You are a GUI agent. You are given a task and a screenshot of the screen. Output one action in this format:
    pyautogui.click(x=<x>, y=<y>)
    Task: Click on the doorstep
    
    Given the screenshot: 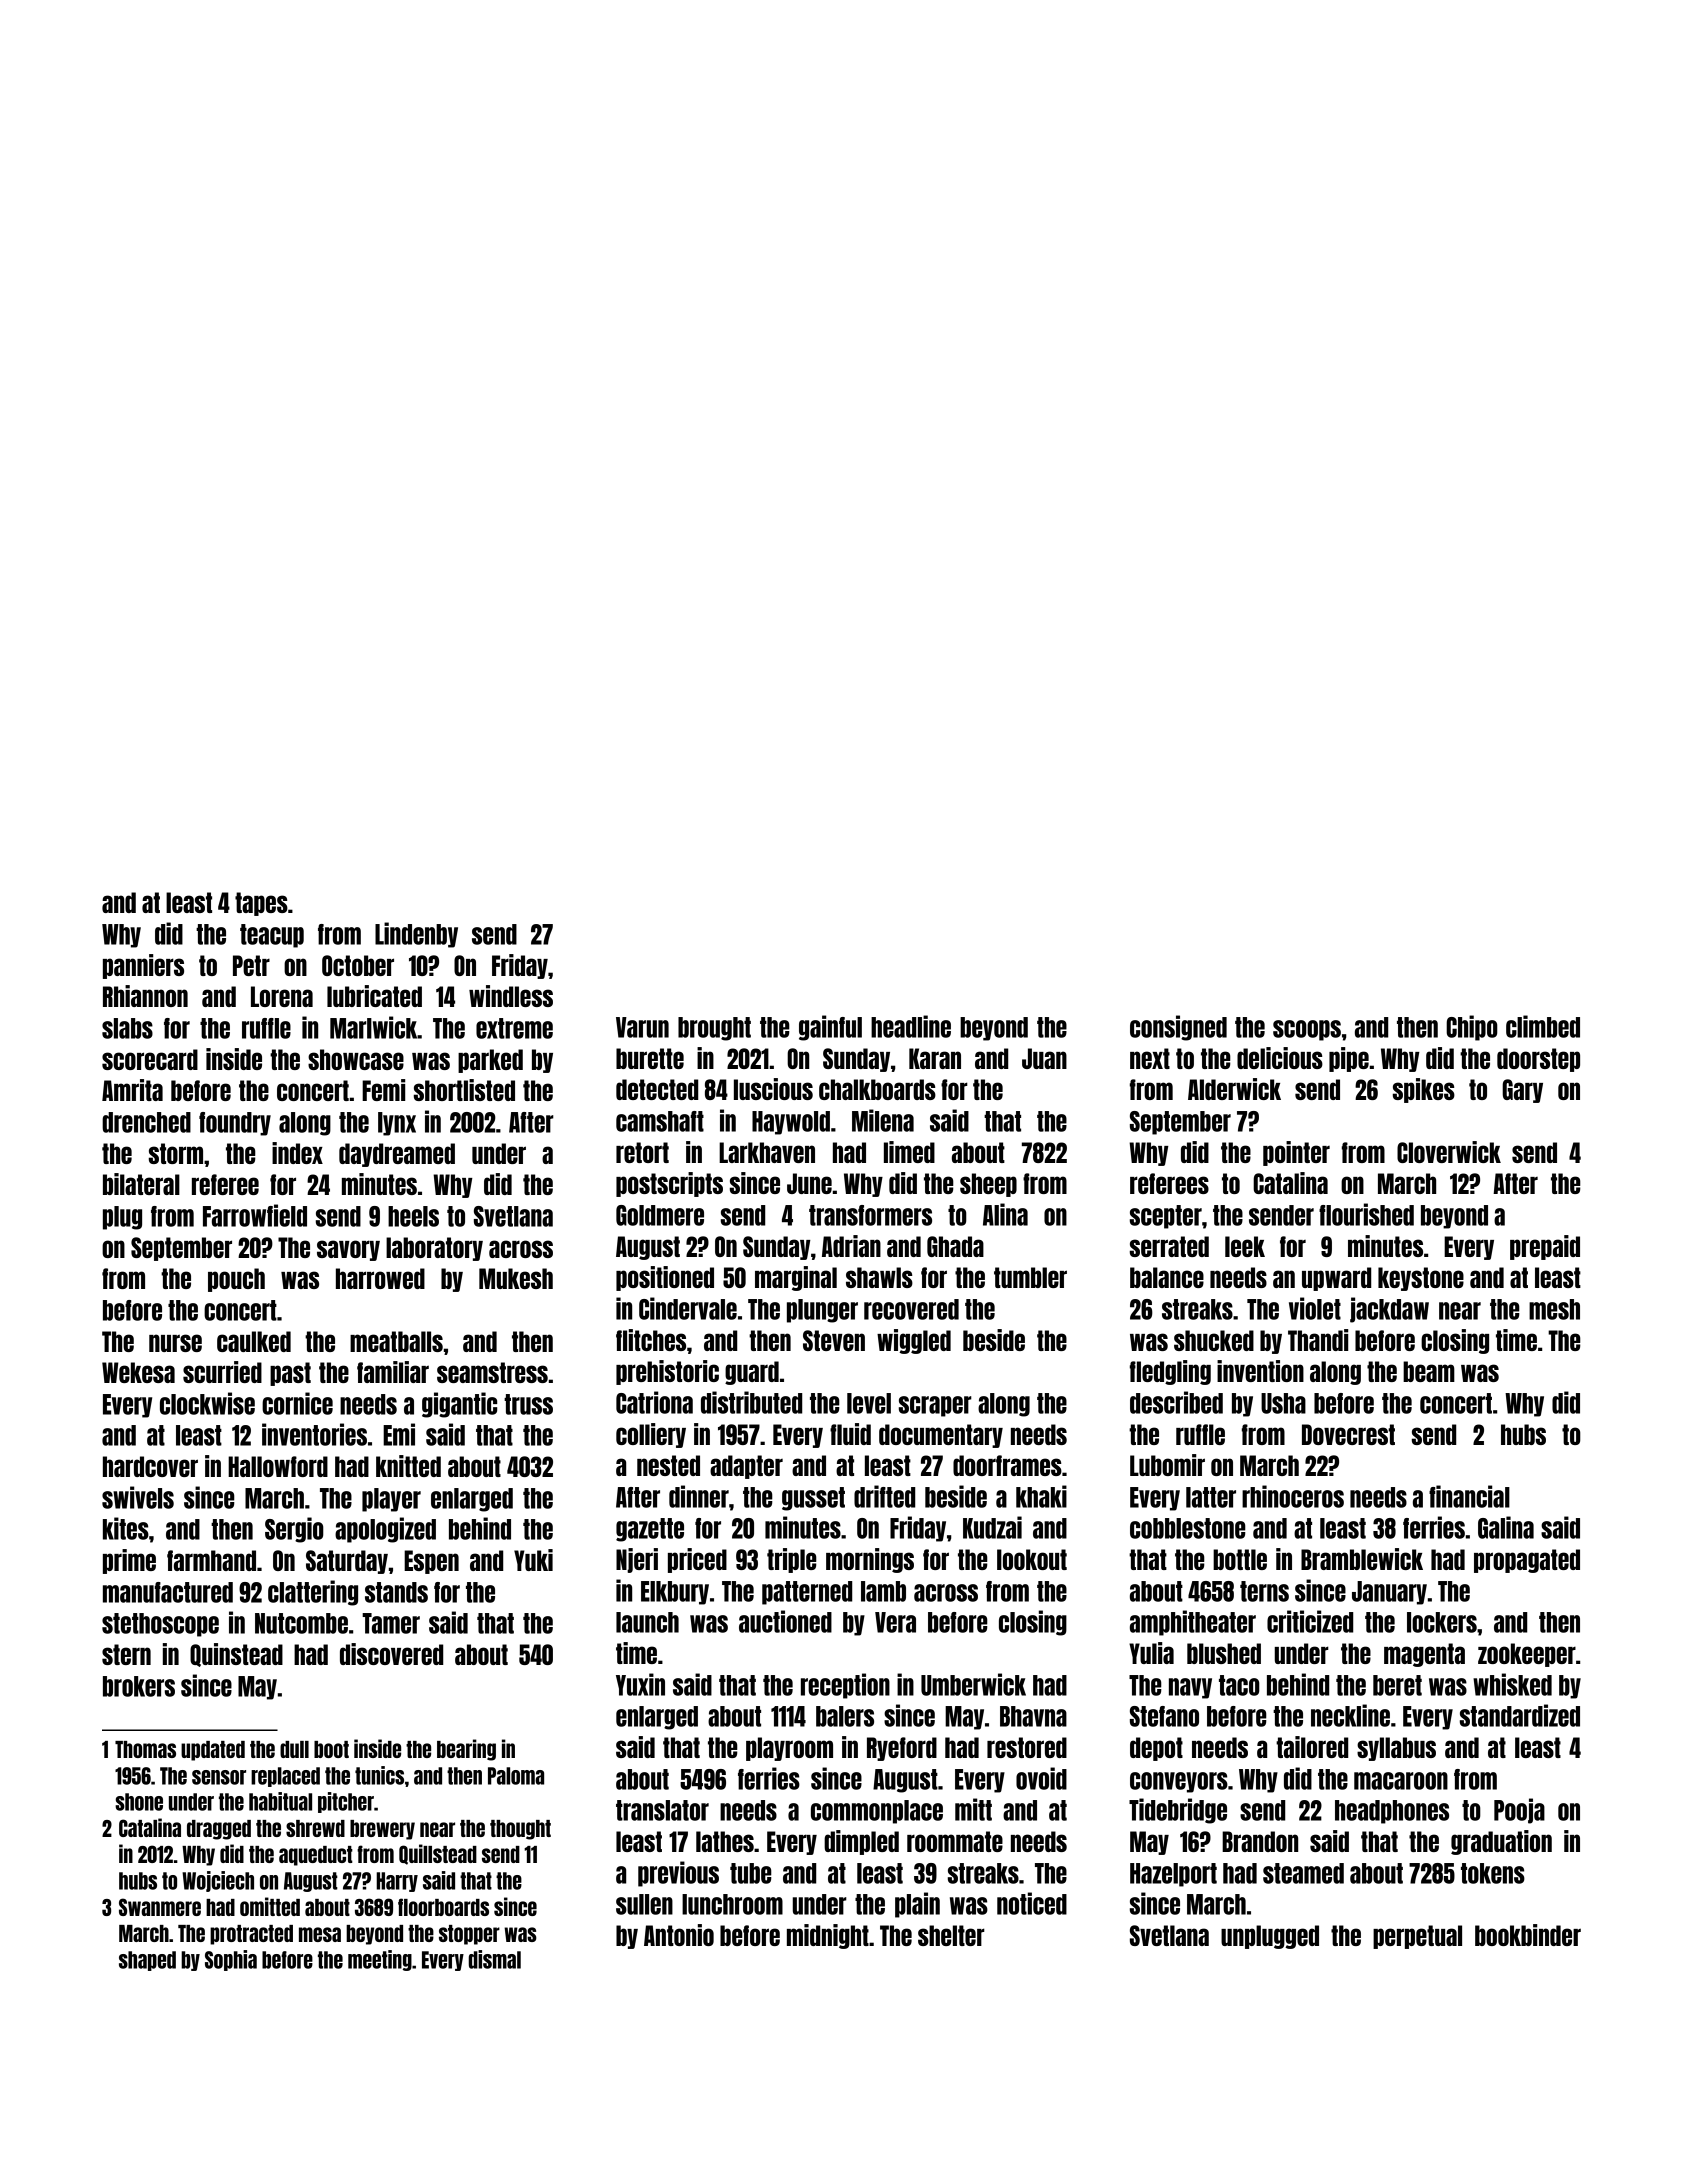 What is the action you would take?
    pyautogui.click(x=1538, y=1060)
